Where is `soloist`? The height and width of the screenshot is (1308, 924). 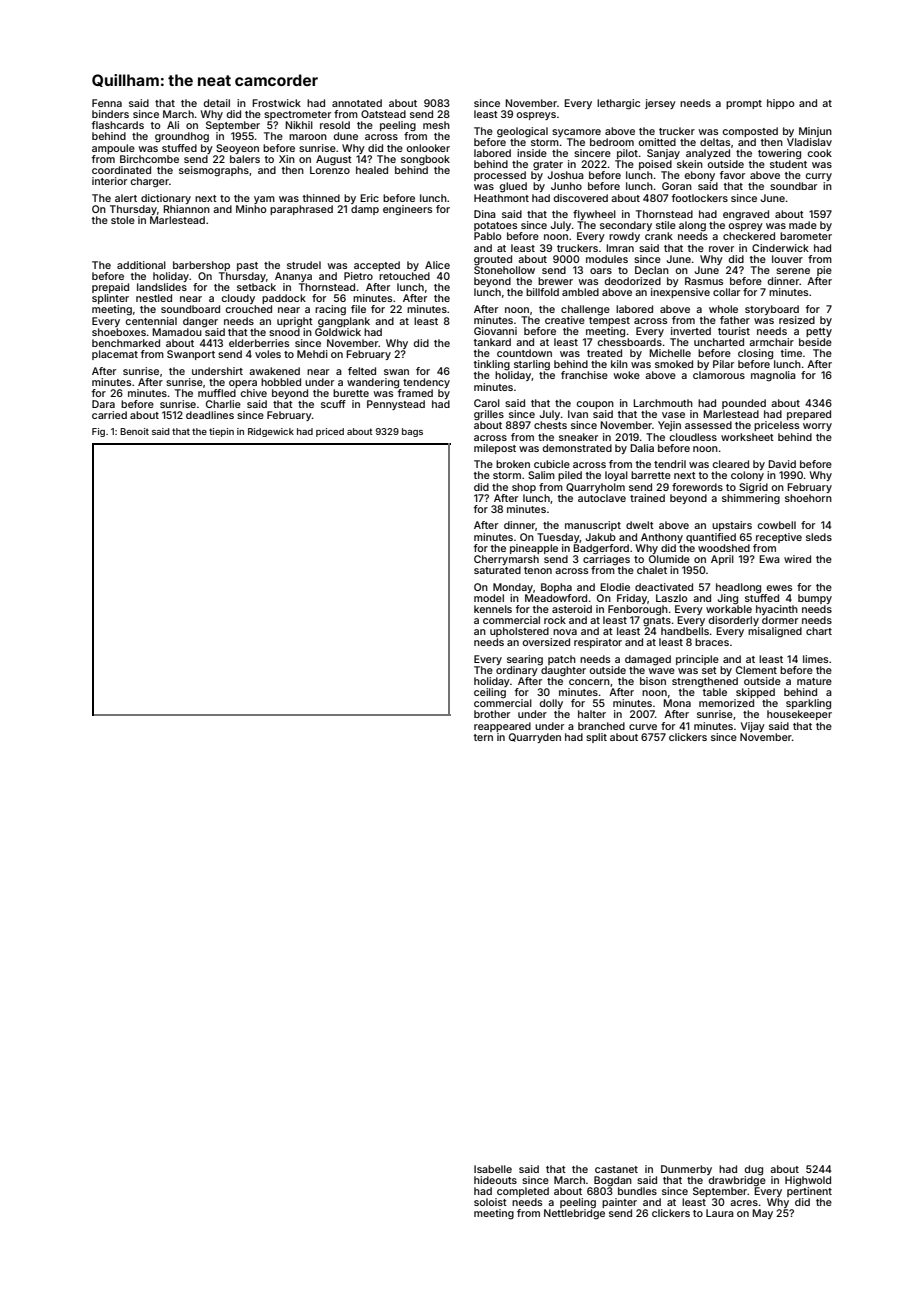
soloist is located at coordinates (490, 1202).
